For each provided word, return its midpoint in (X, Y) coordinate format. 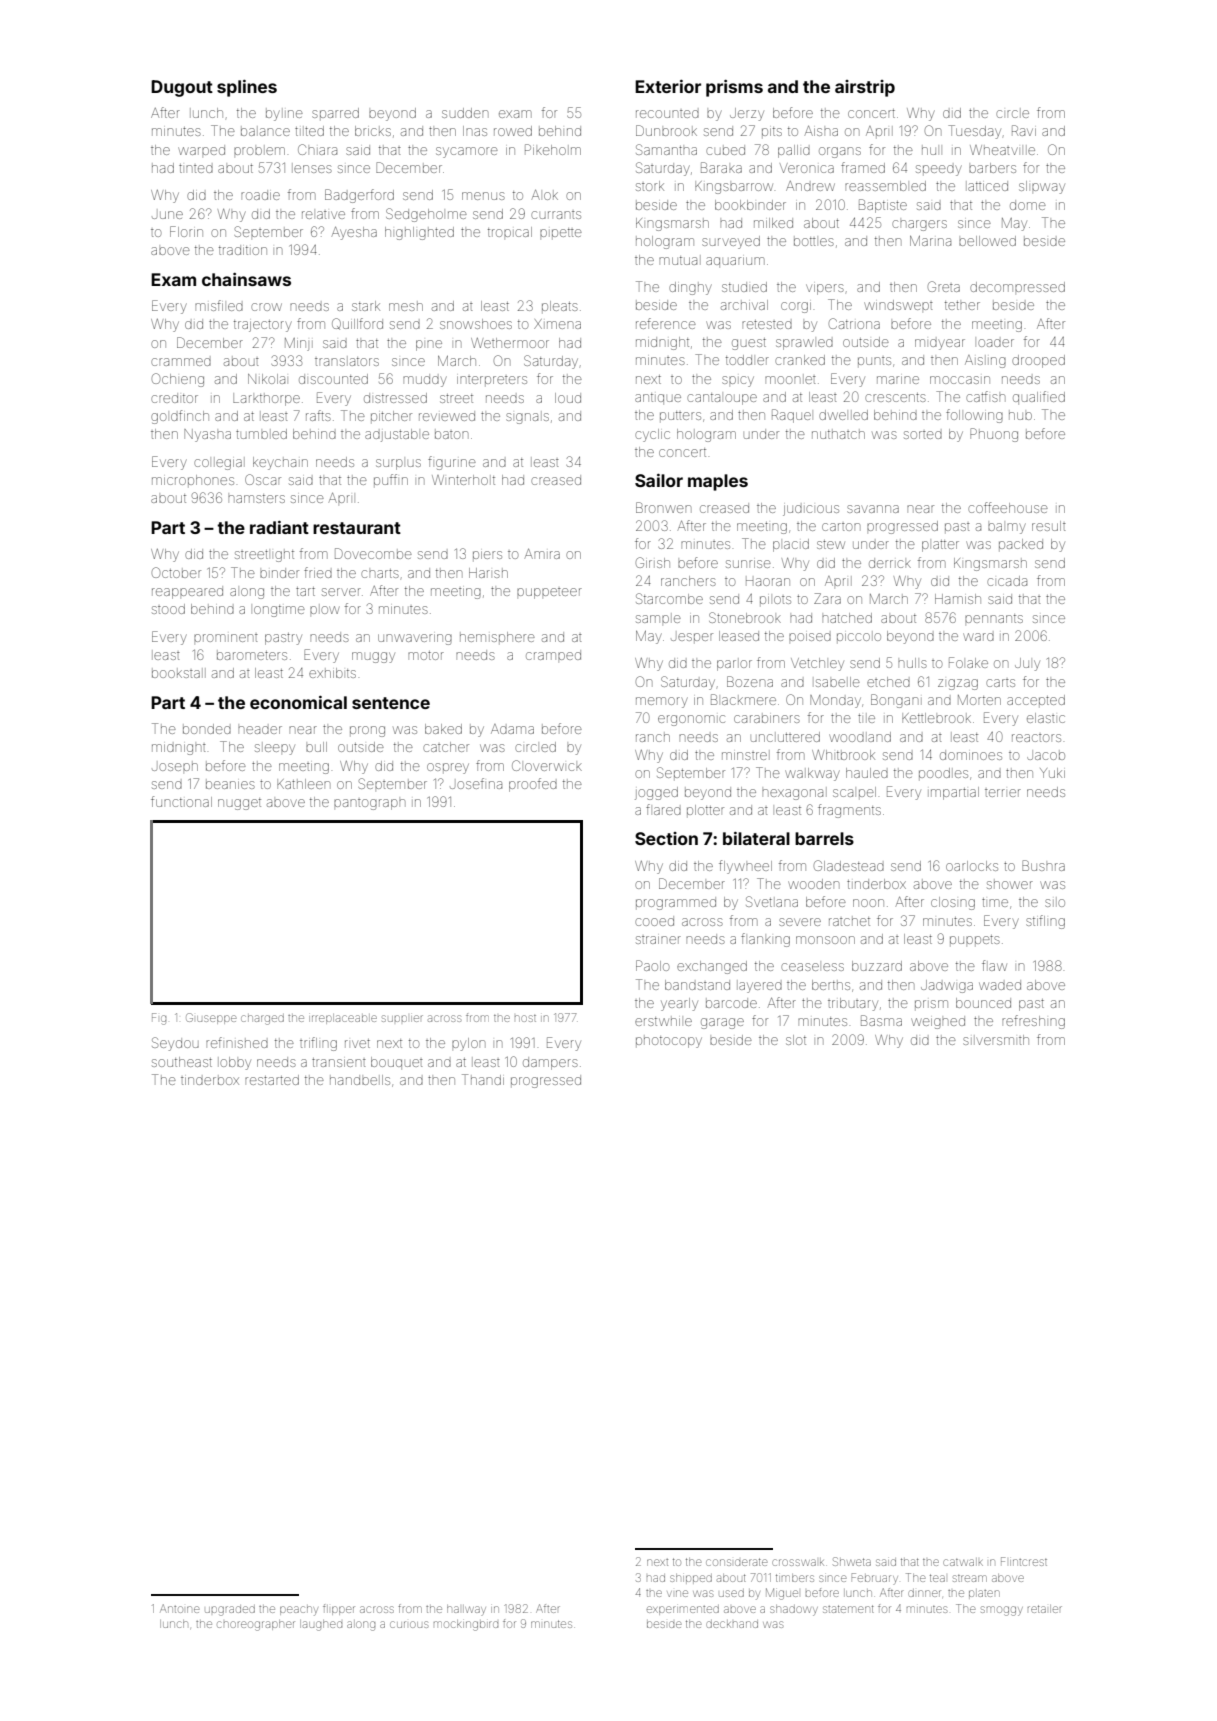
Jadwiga (947, 986)
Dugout (182, 88)
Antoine (180, 1608)
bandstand (697, 985)
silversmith (996, 1040)
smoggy (1002, 1611)
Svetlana (772, 901)
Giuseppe (211, 1018)
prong (367, 731)
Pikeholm (553, 149)
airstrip (865, 88)
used (731, 1593)
